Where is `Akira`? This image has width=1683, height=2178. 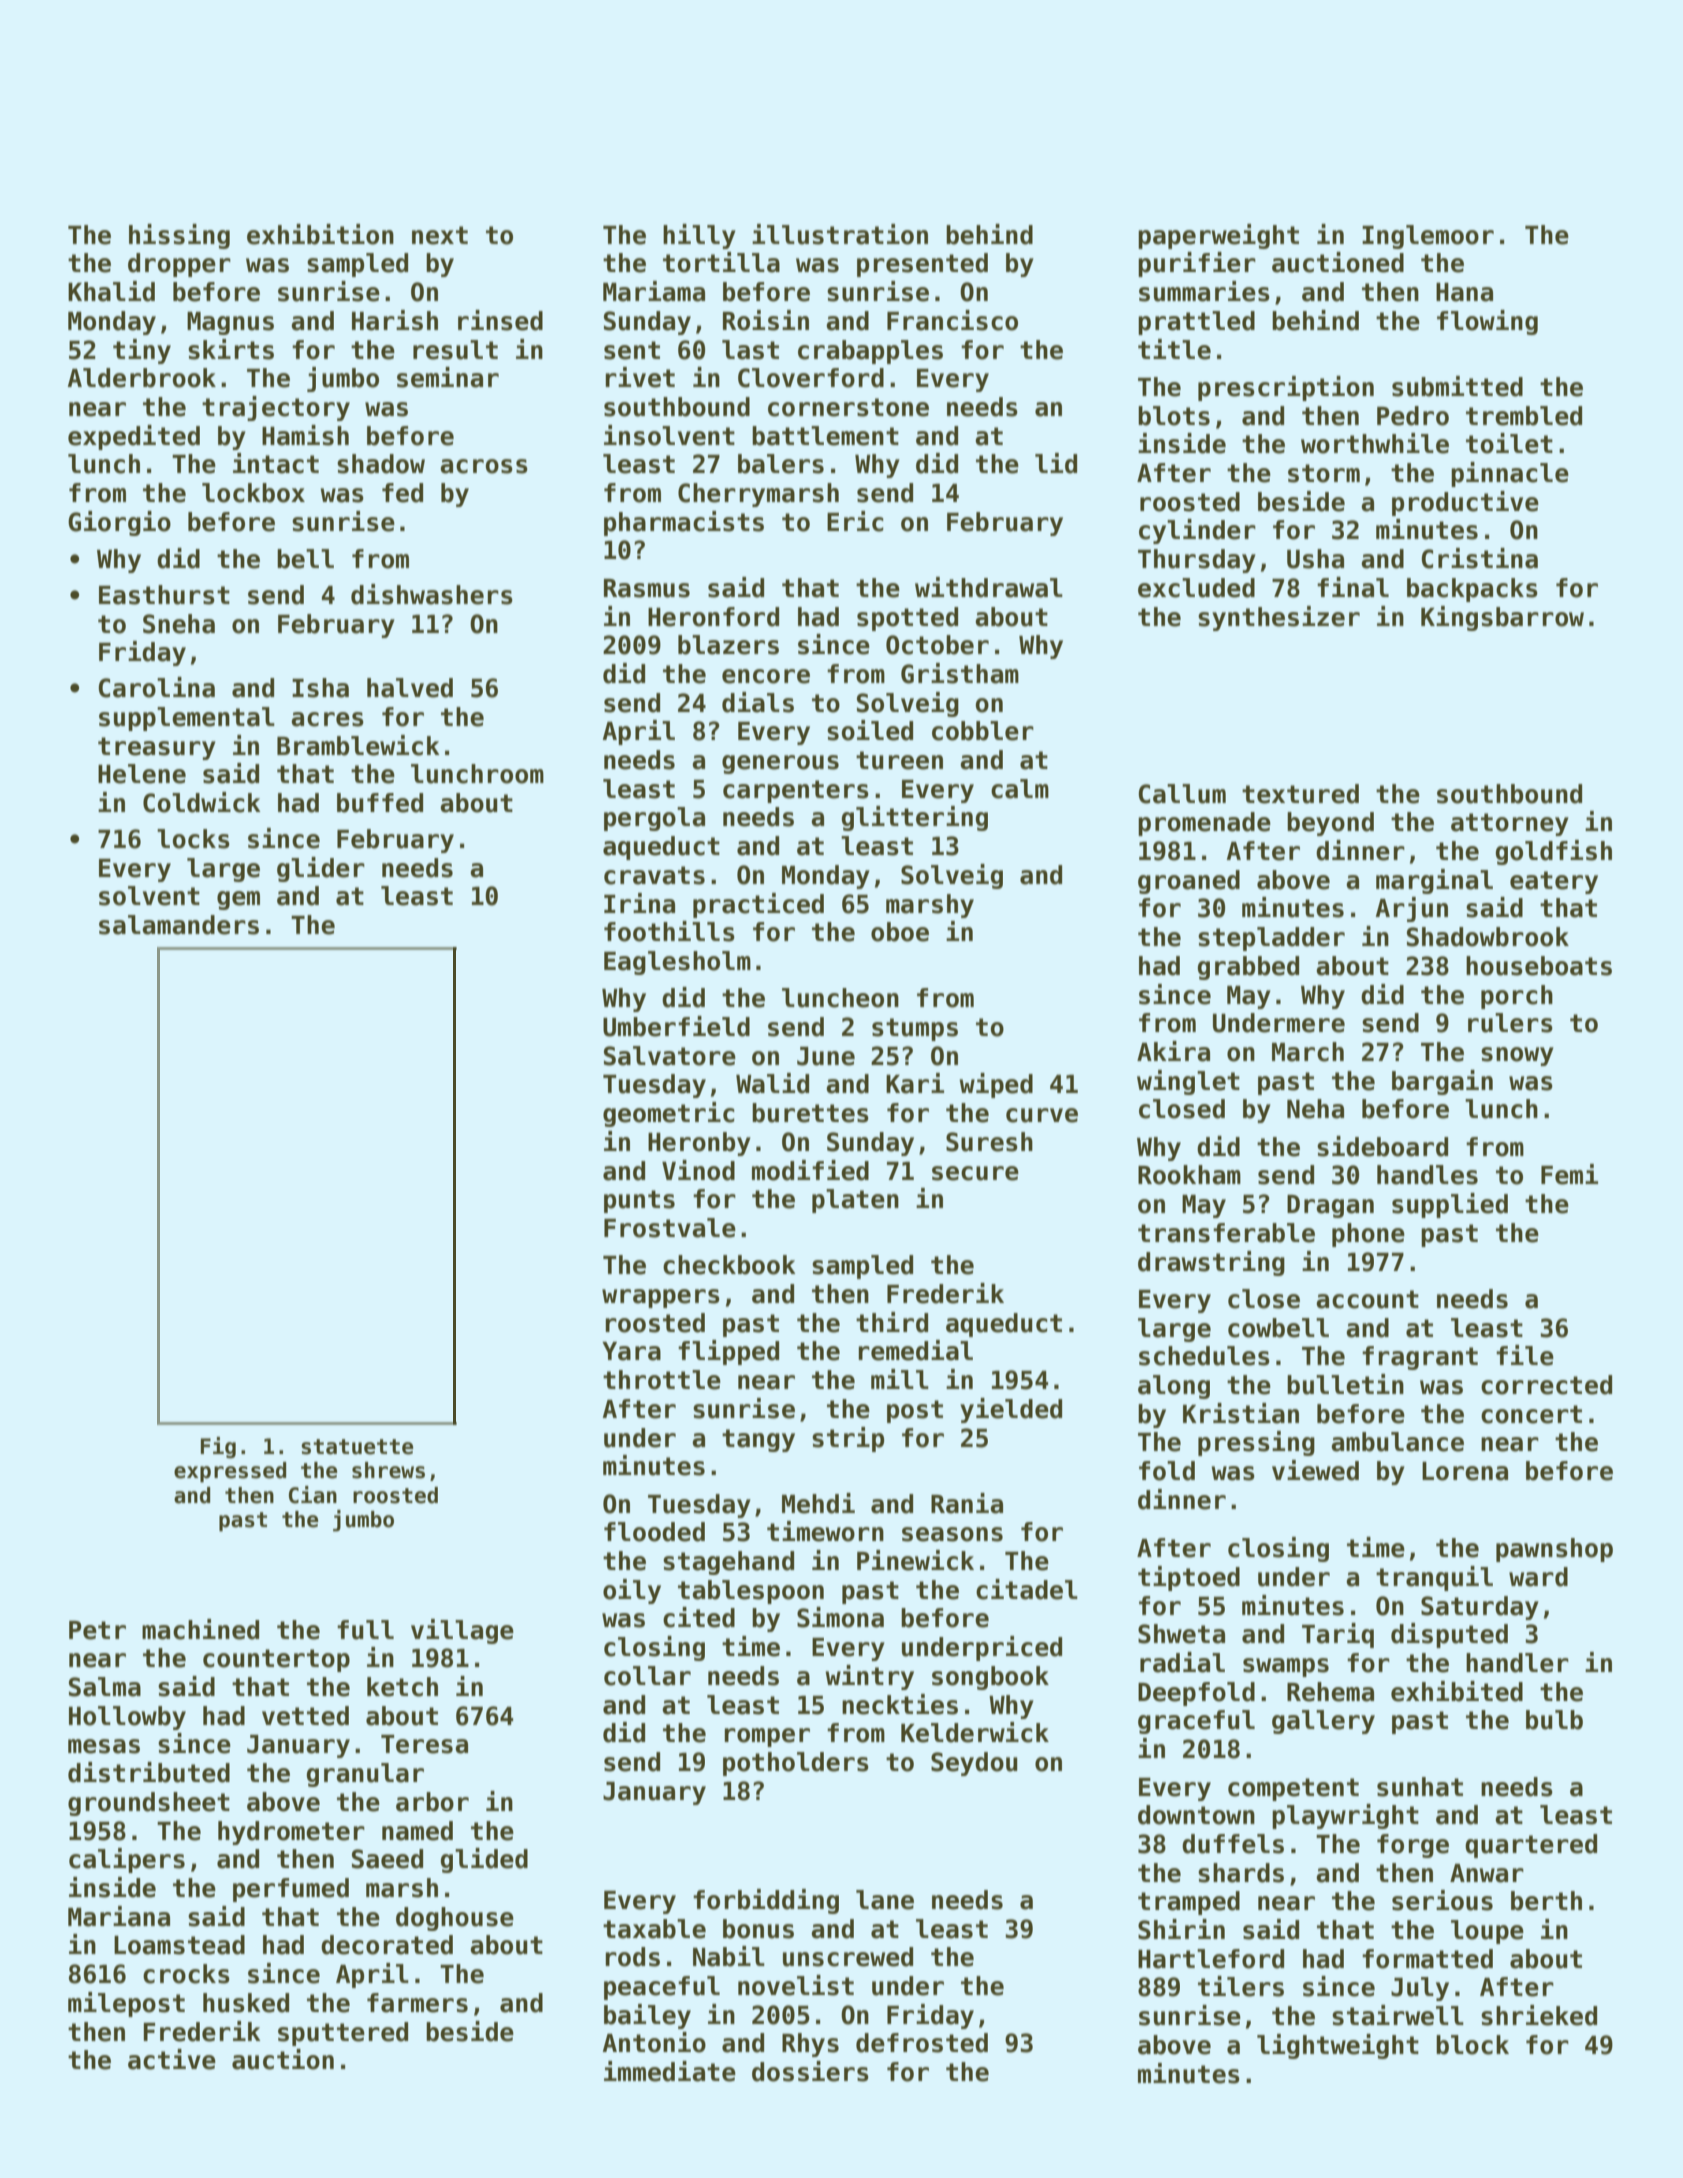 Akira is located at coordinates (1173, 1051).
